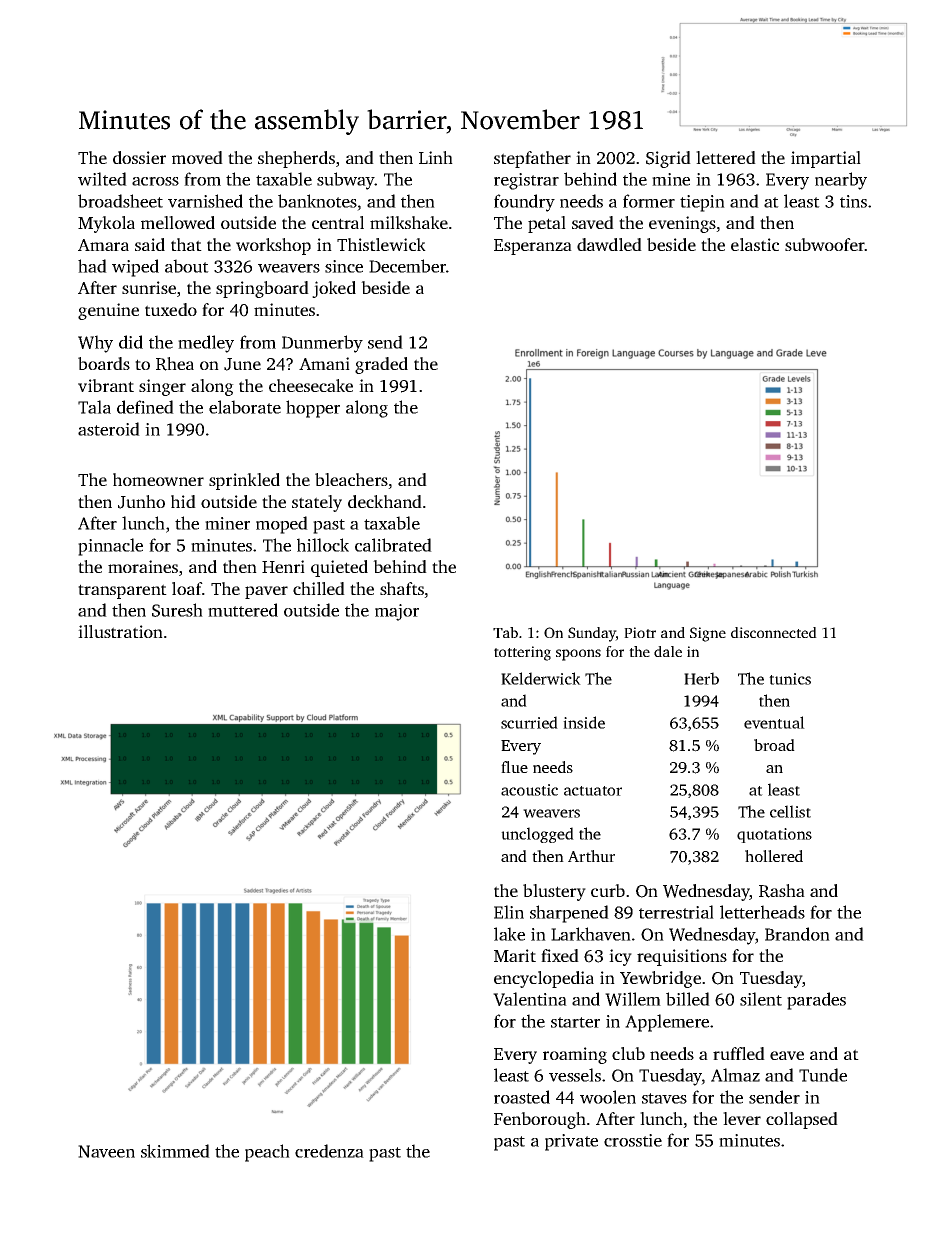 This image has width=952, height=1233. Describe the element at coordinates (509, 912) in the image. I see `Elin` at that location.
